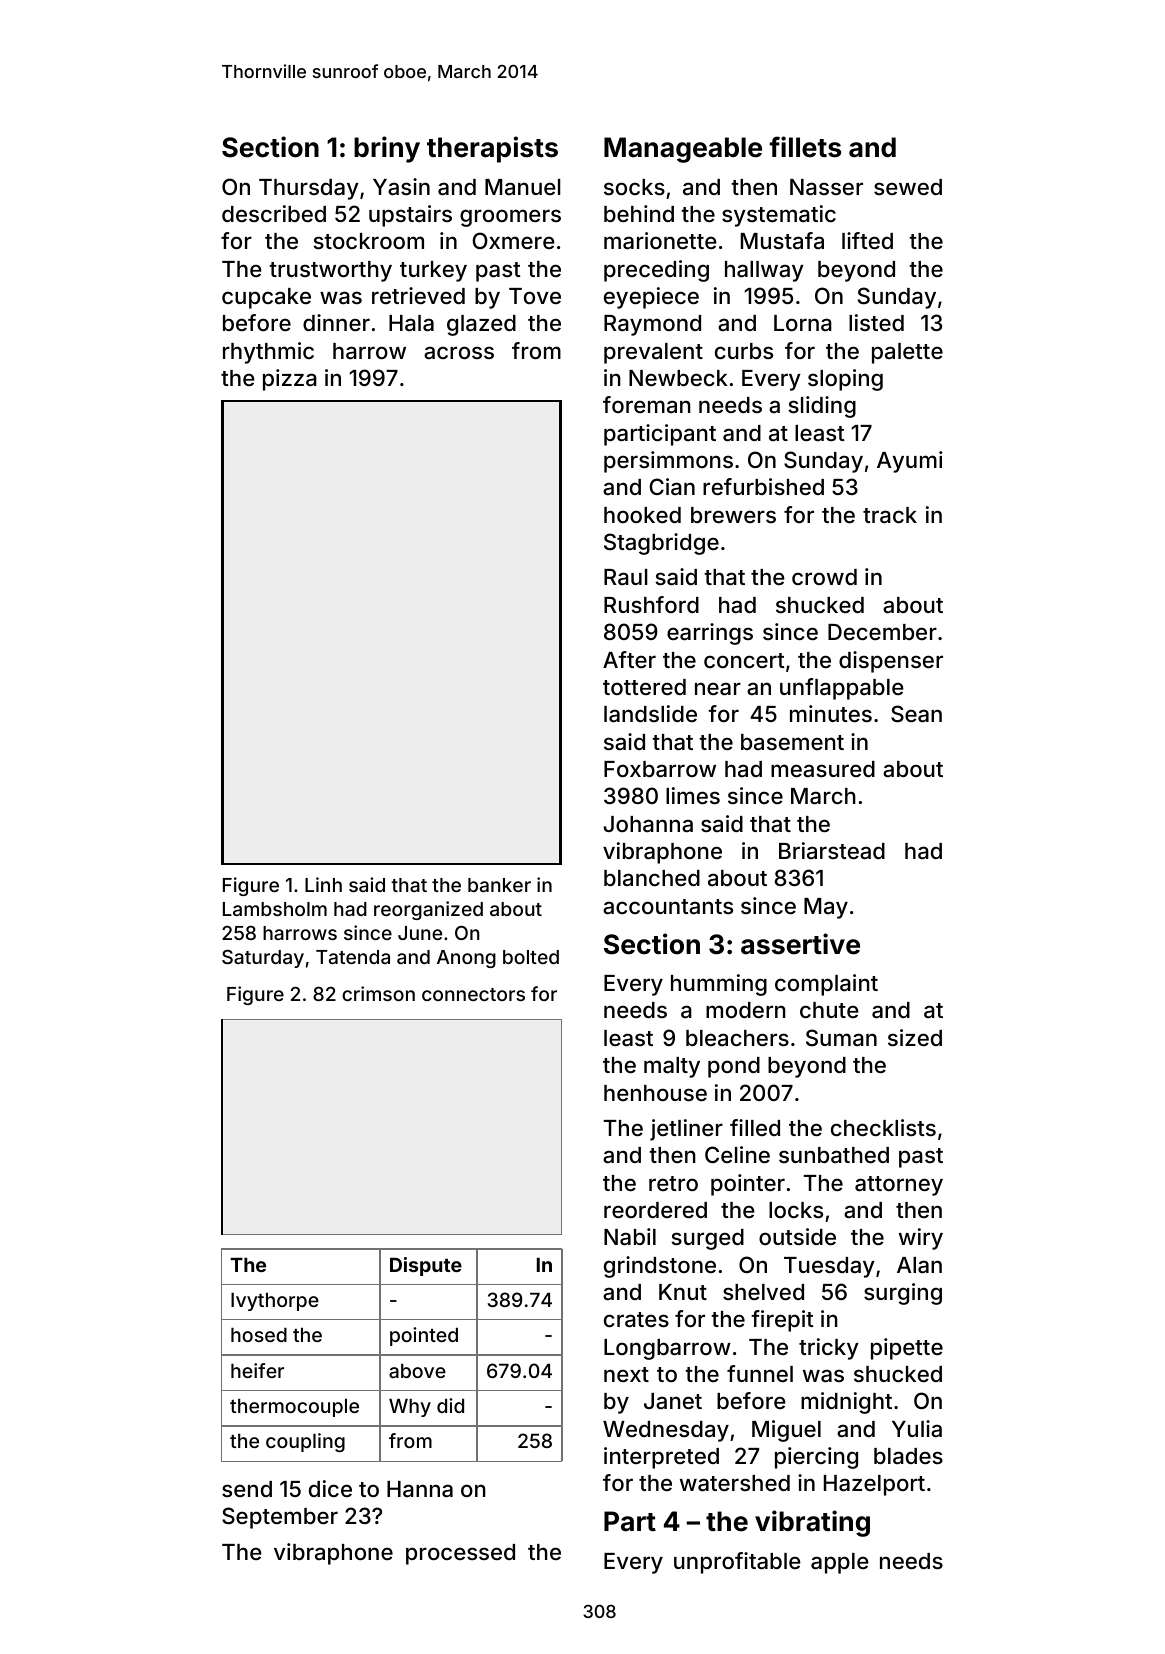 Image resolution: width=1165 pixels, height=1654 pixels. I want to click on crowd, so click(824, 577).
